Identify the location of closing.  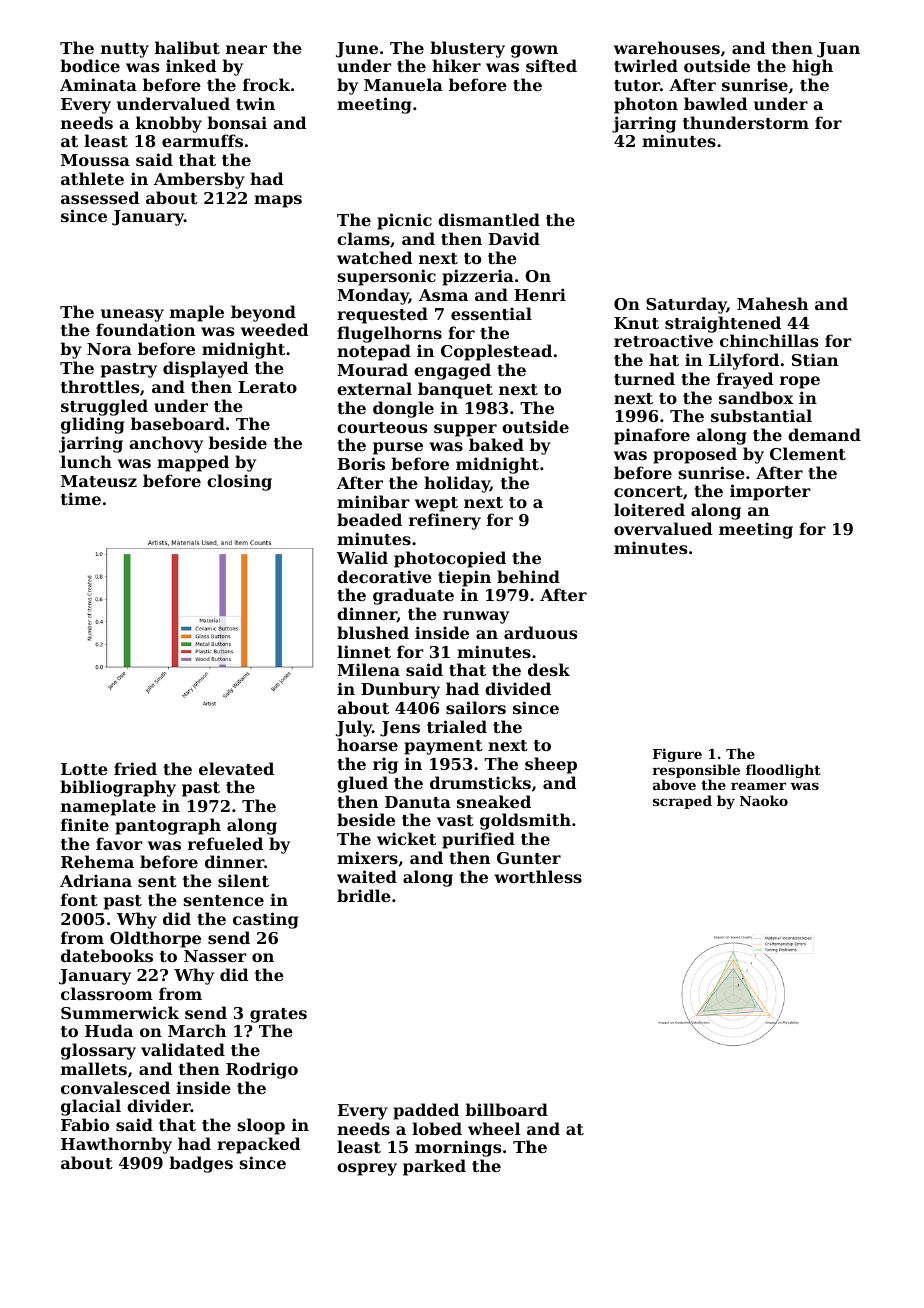
(239, 482).
